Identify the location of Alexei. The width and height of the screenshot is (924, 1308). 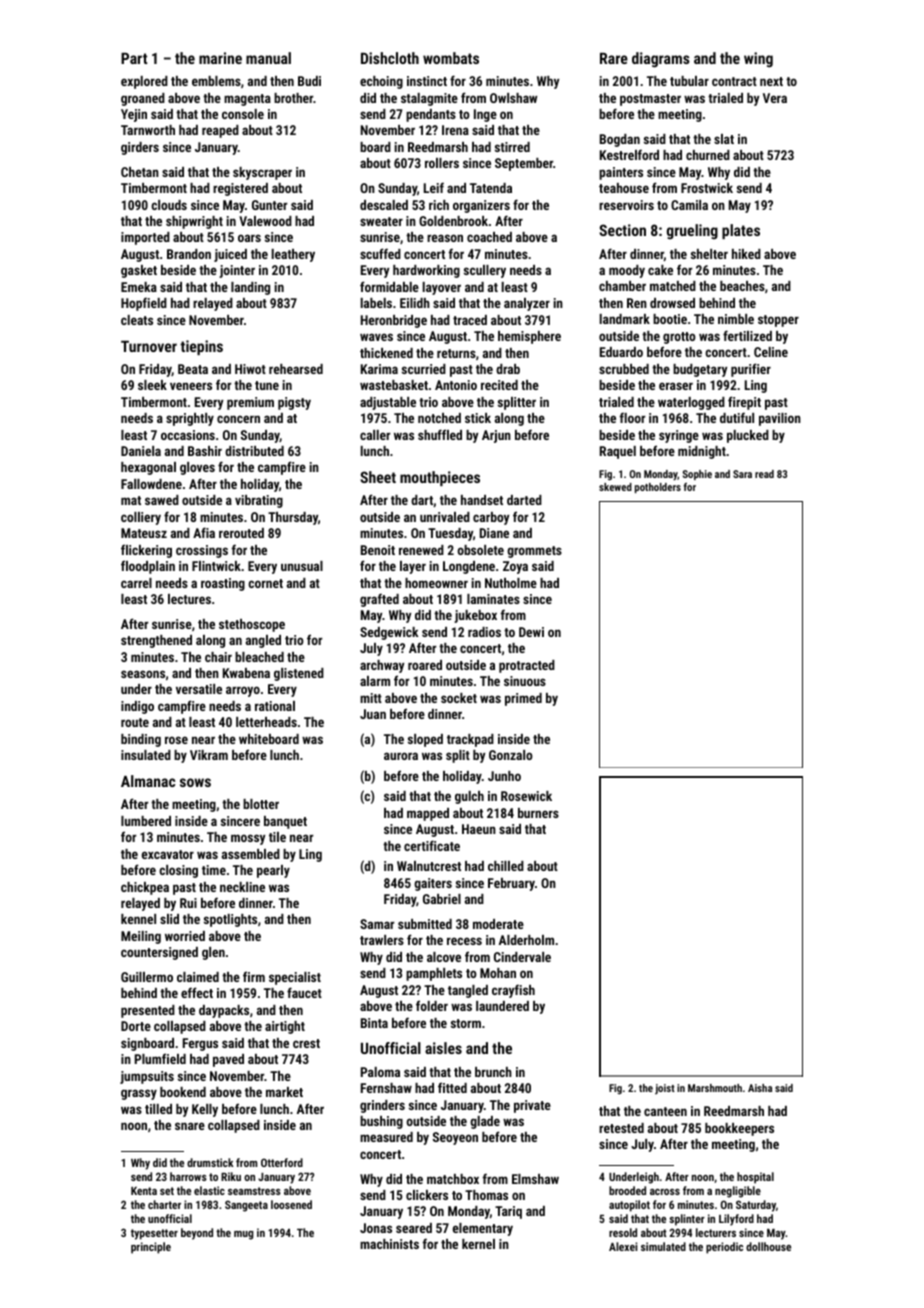
(623, 1246).
